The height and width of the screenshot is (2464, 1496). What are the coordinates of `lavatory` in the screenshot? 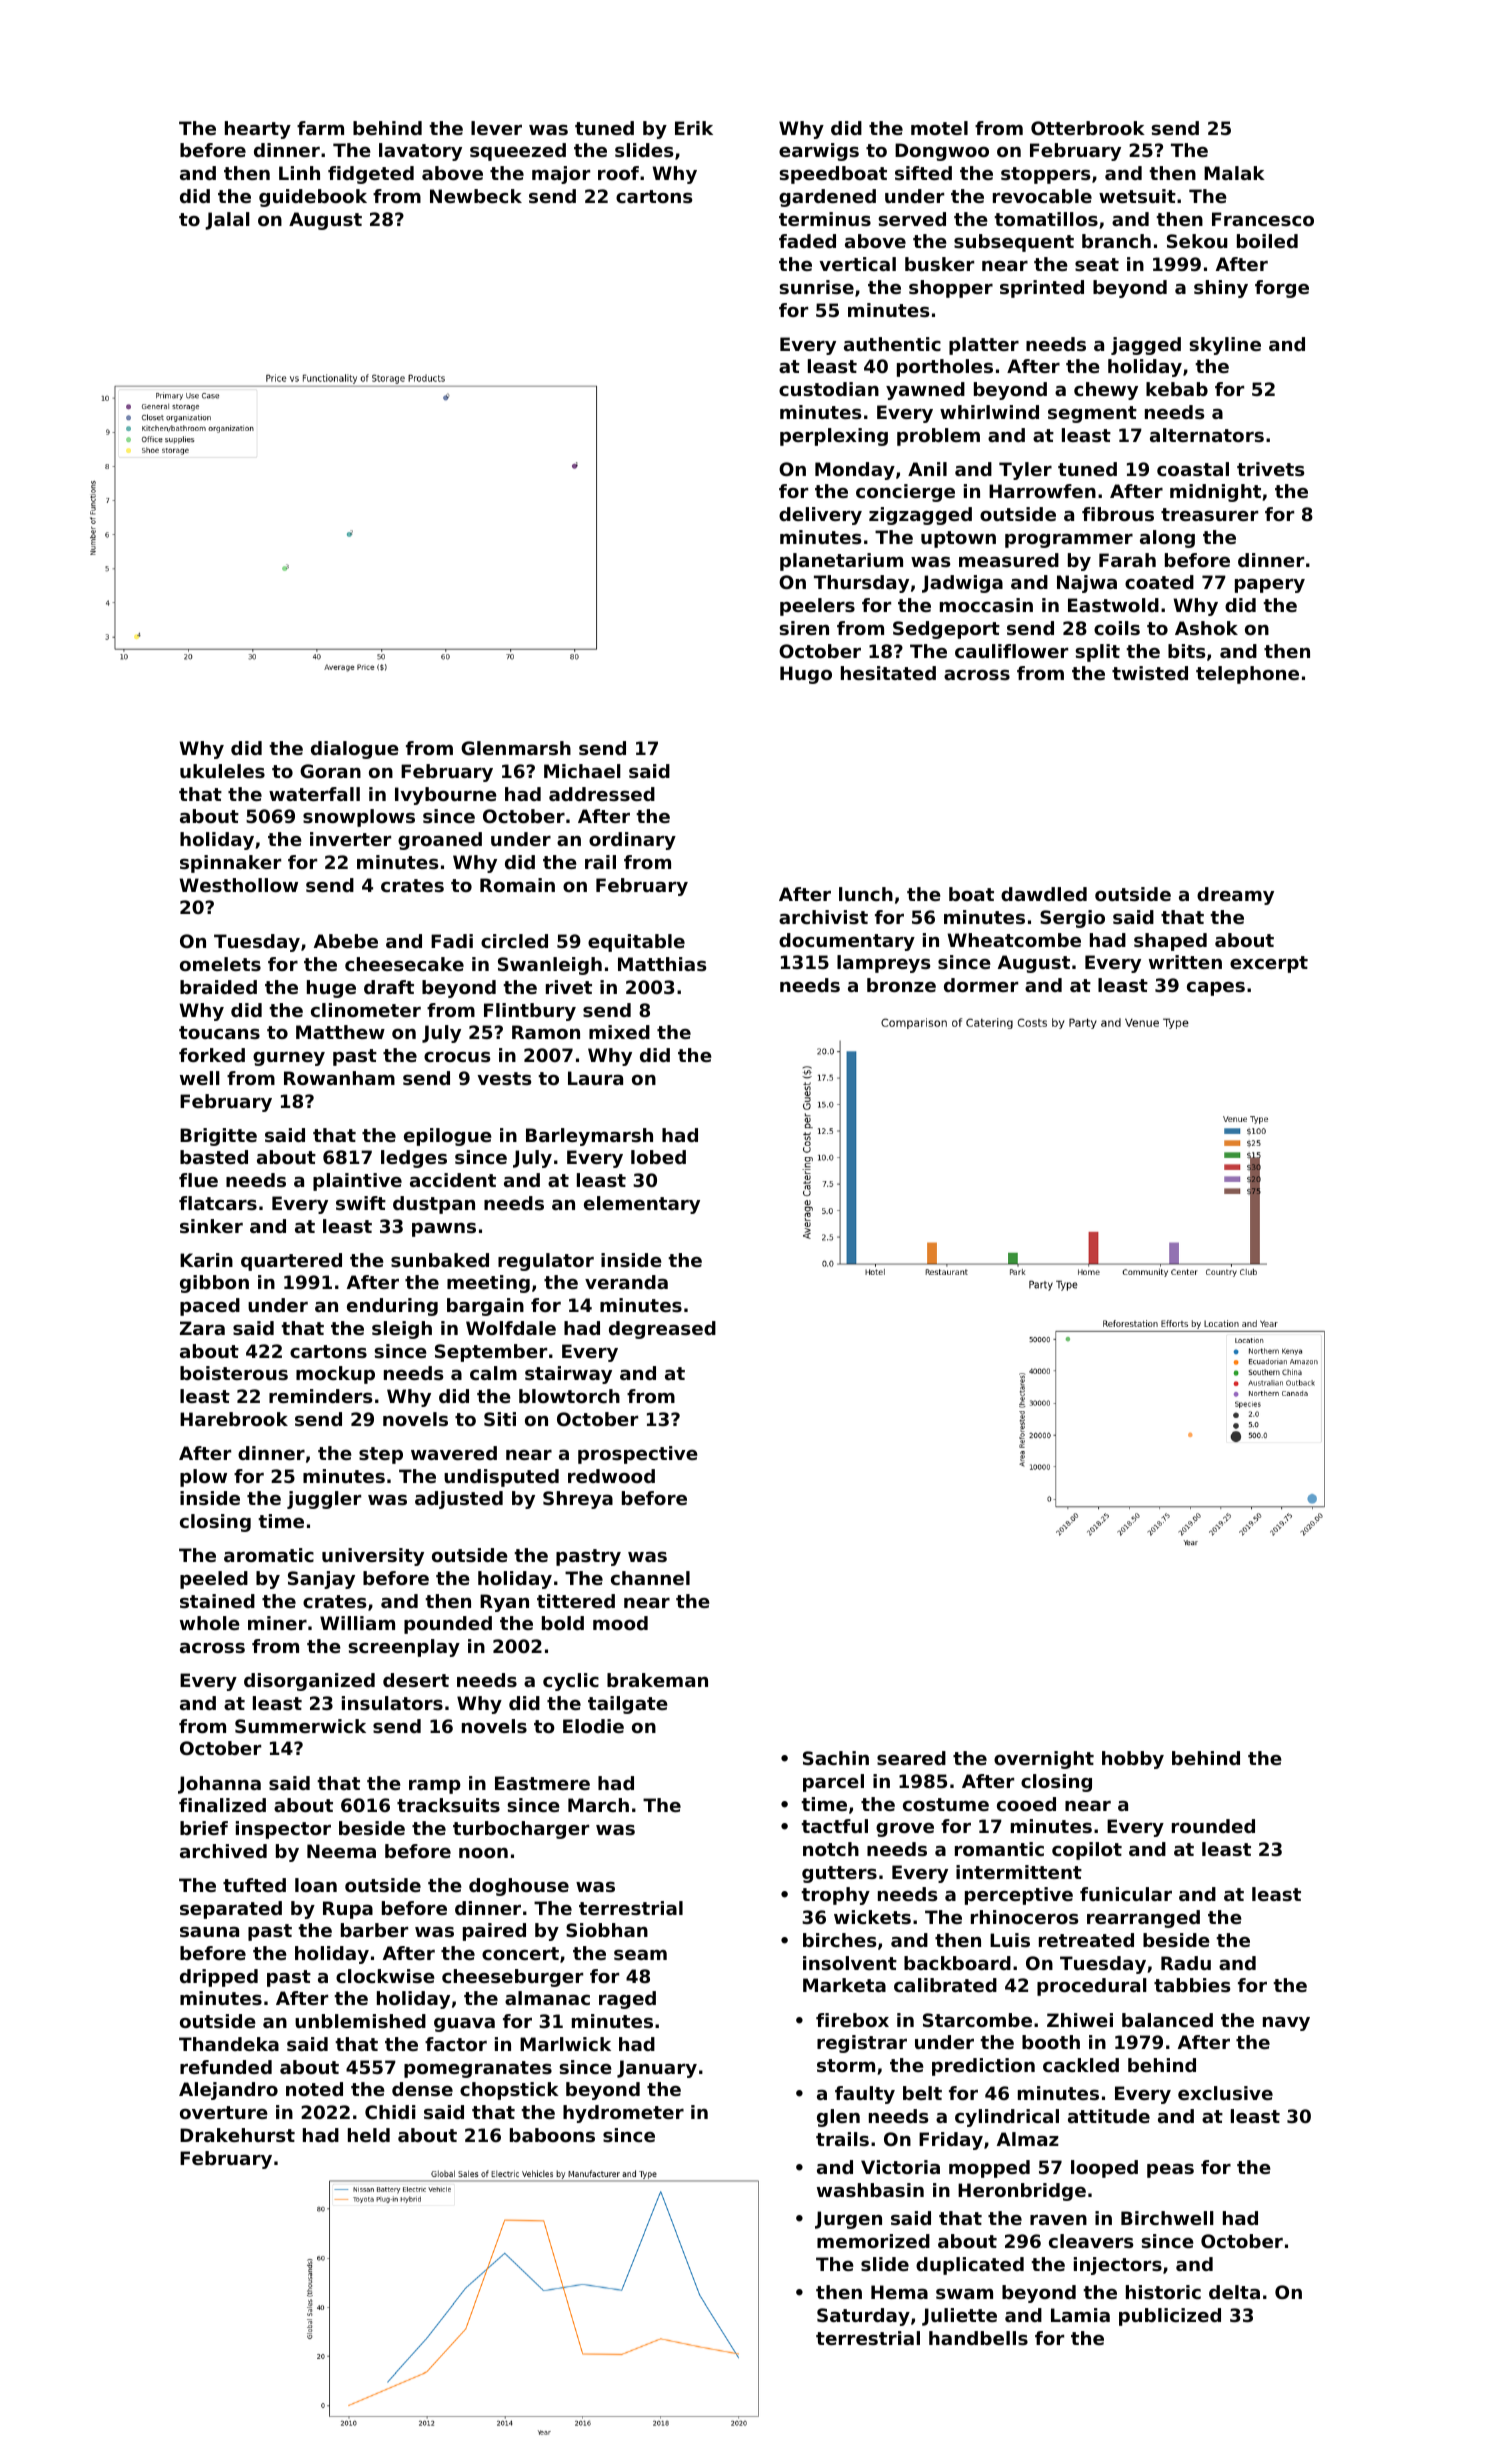 It's located at (420, 152).
